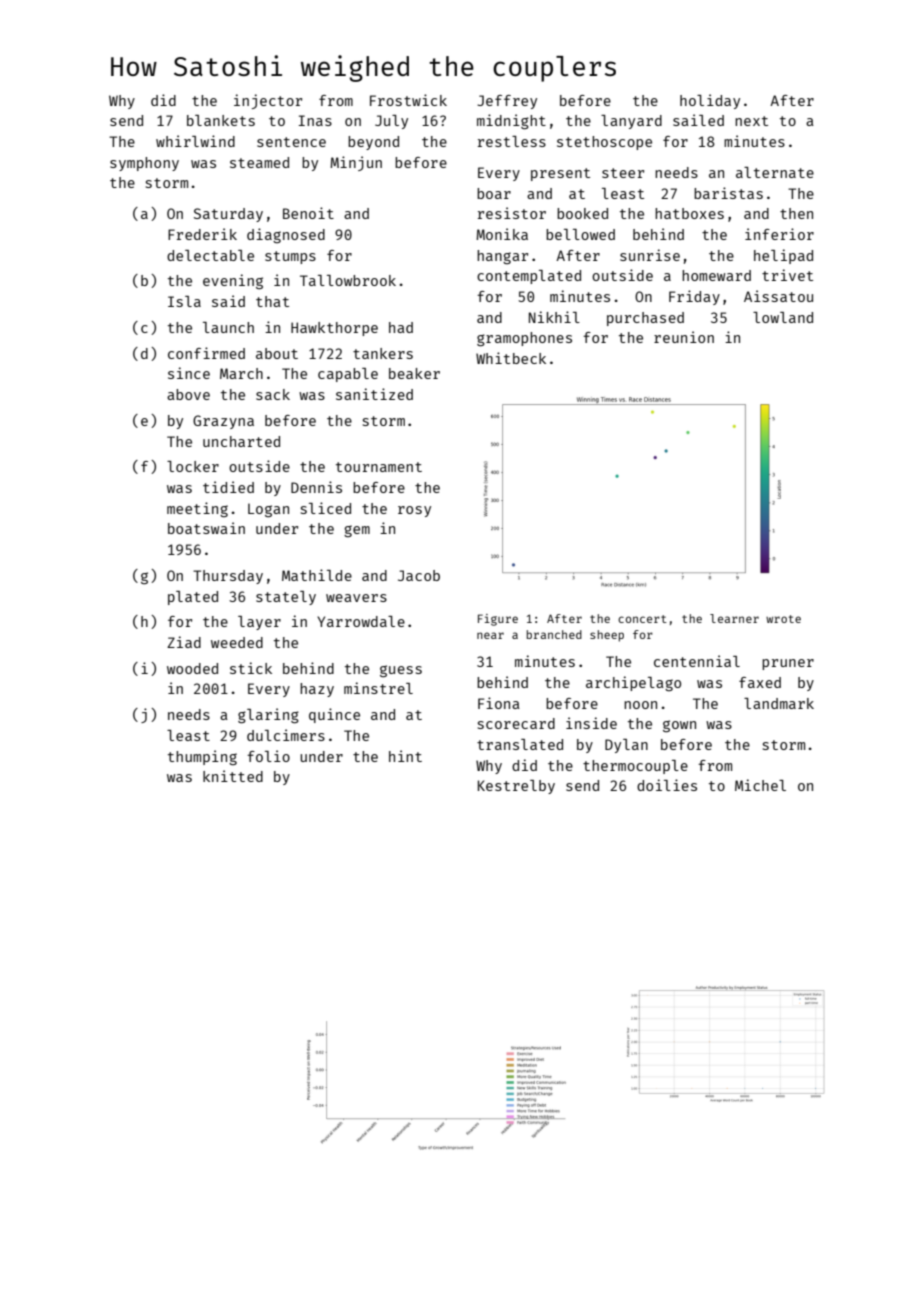 This page has width=924, height=1308. What do you see at coordinates (408, 100) in the page?
I see `Frostwick` at bounding box center [408, 100].
